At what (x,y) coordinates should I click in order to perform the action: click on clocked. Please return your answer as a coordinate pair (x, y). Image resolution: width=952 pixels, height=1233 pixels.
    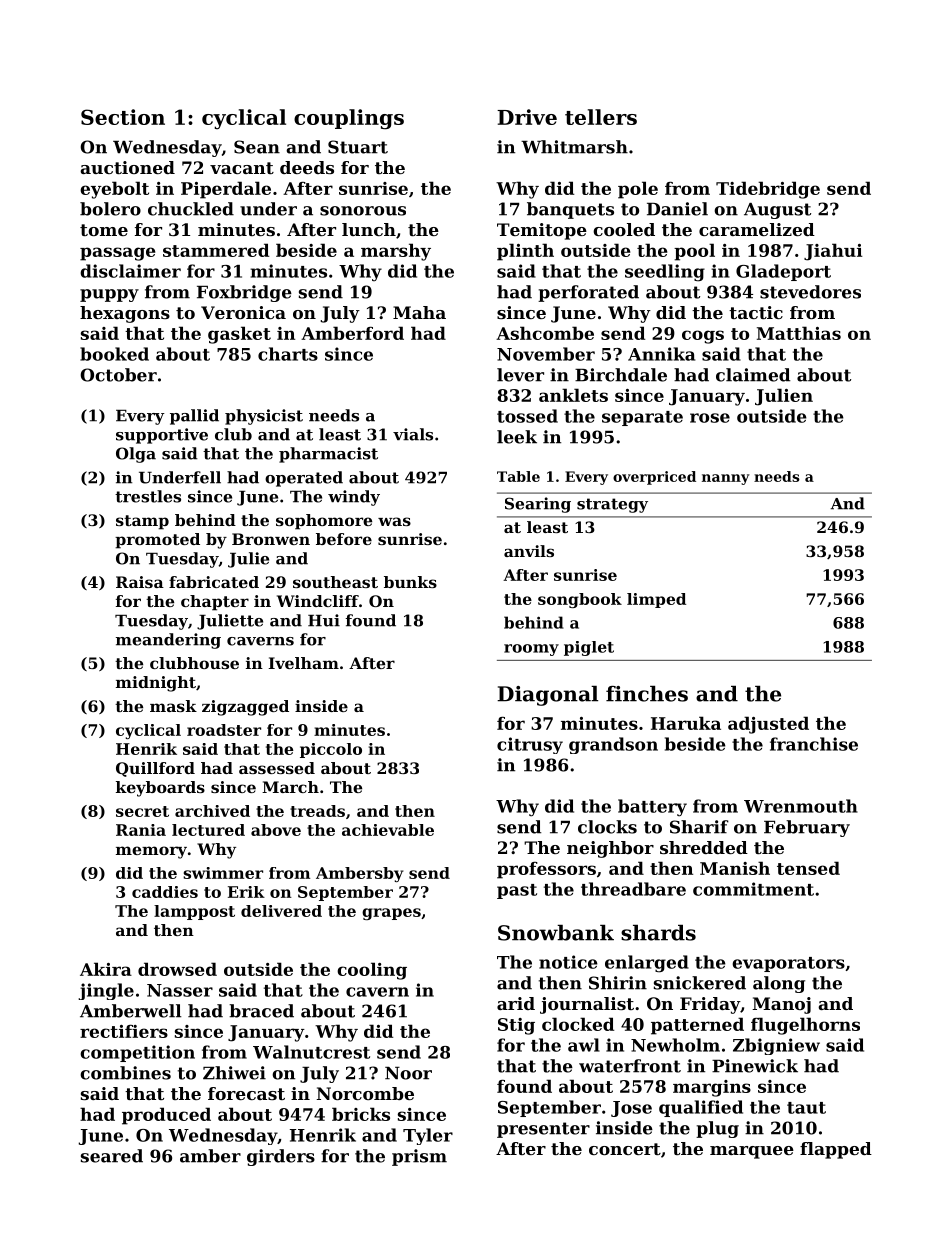
    Looking at the image, I should click on (578, 1024).
